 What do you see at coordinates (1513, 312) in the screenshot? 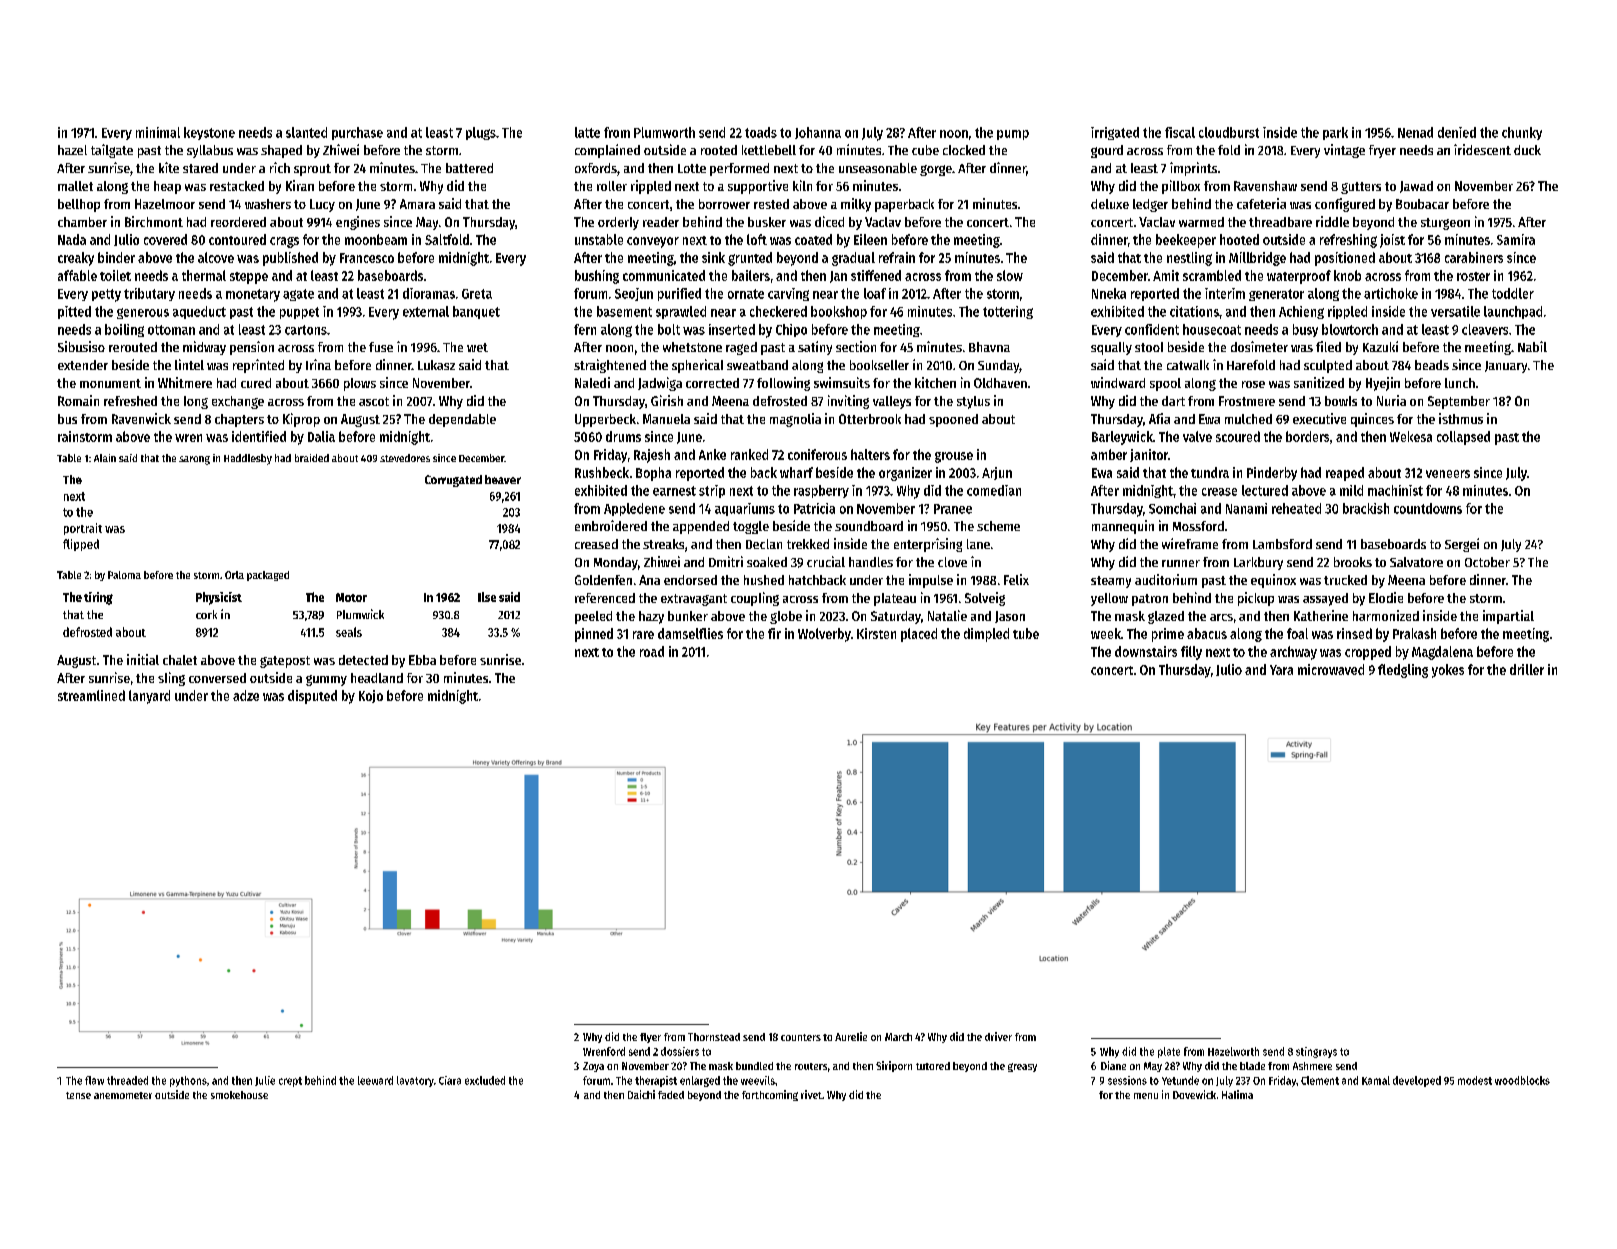
I see `launchpad` at bounding box center [1513, 312].
